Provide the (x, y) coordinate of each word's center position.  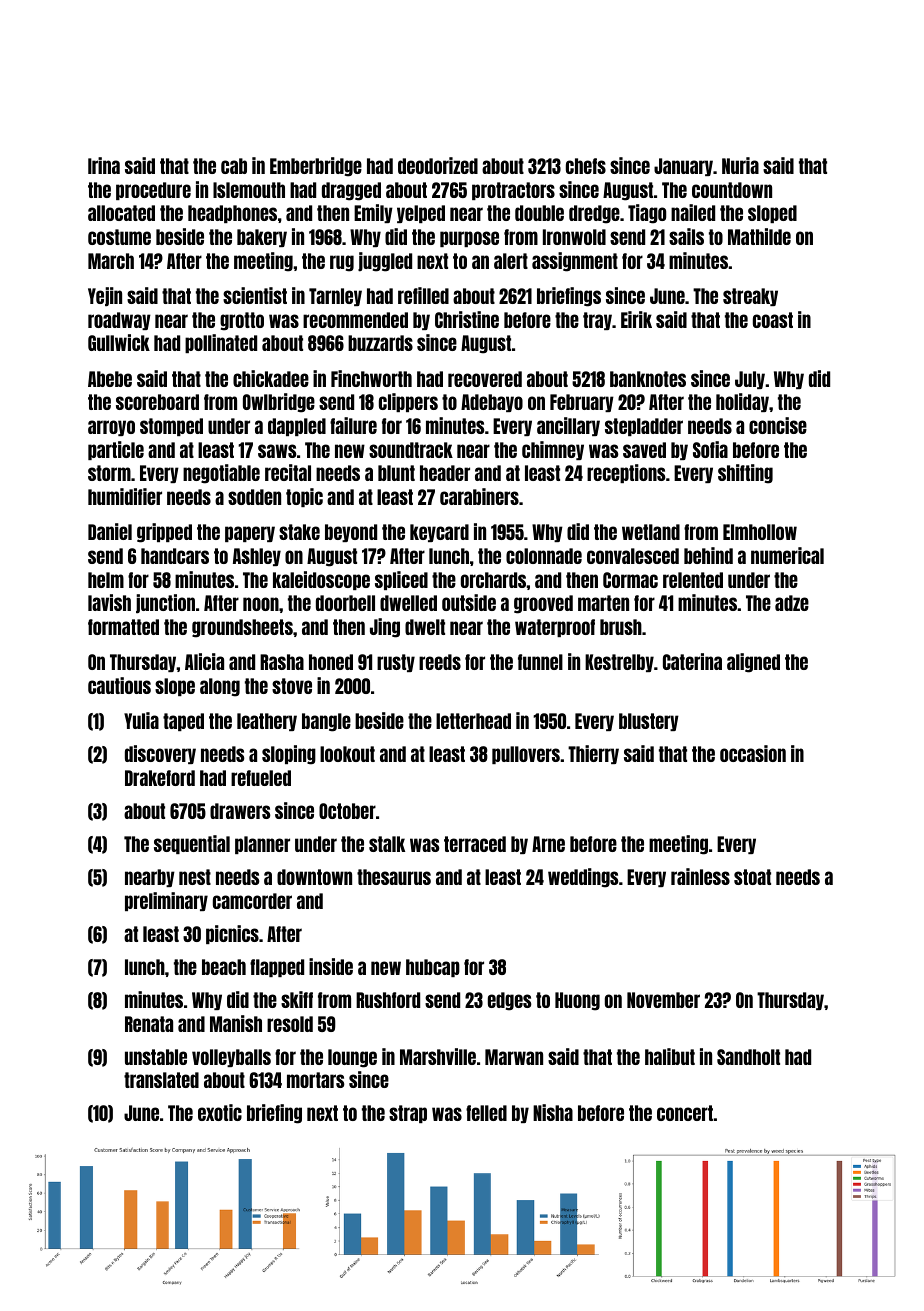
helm (106, 580)
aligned (753, 663)
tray (597, 321)
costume (119, 237)
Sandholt (748, 1057)
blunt (396, 473)
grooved (543, 604)
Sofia (710, 449)
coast (773, 320)
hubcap (433, 968)
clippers (408, 402)
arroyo (111, 428)
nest (195, 877)
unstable (156, 1057)
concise (778, 425)
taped (183, 722)
